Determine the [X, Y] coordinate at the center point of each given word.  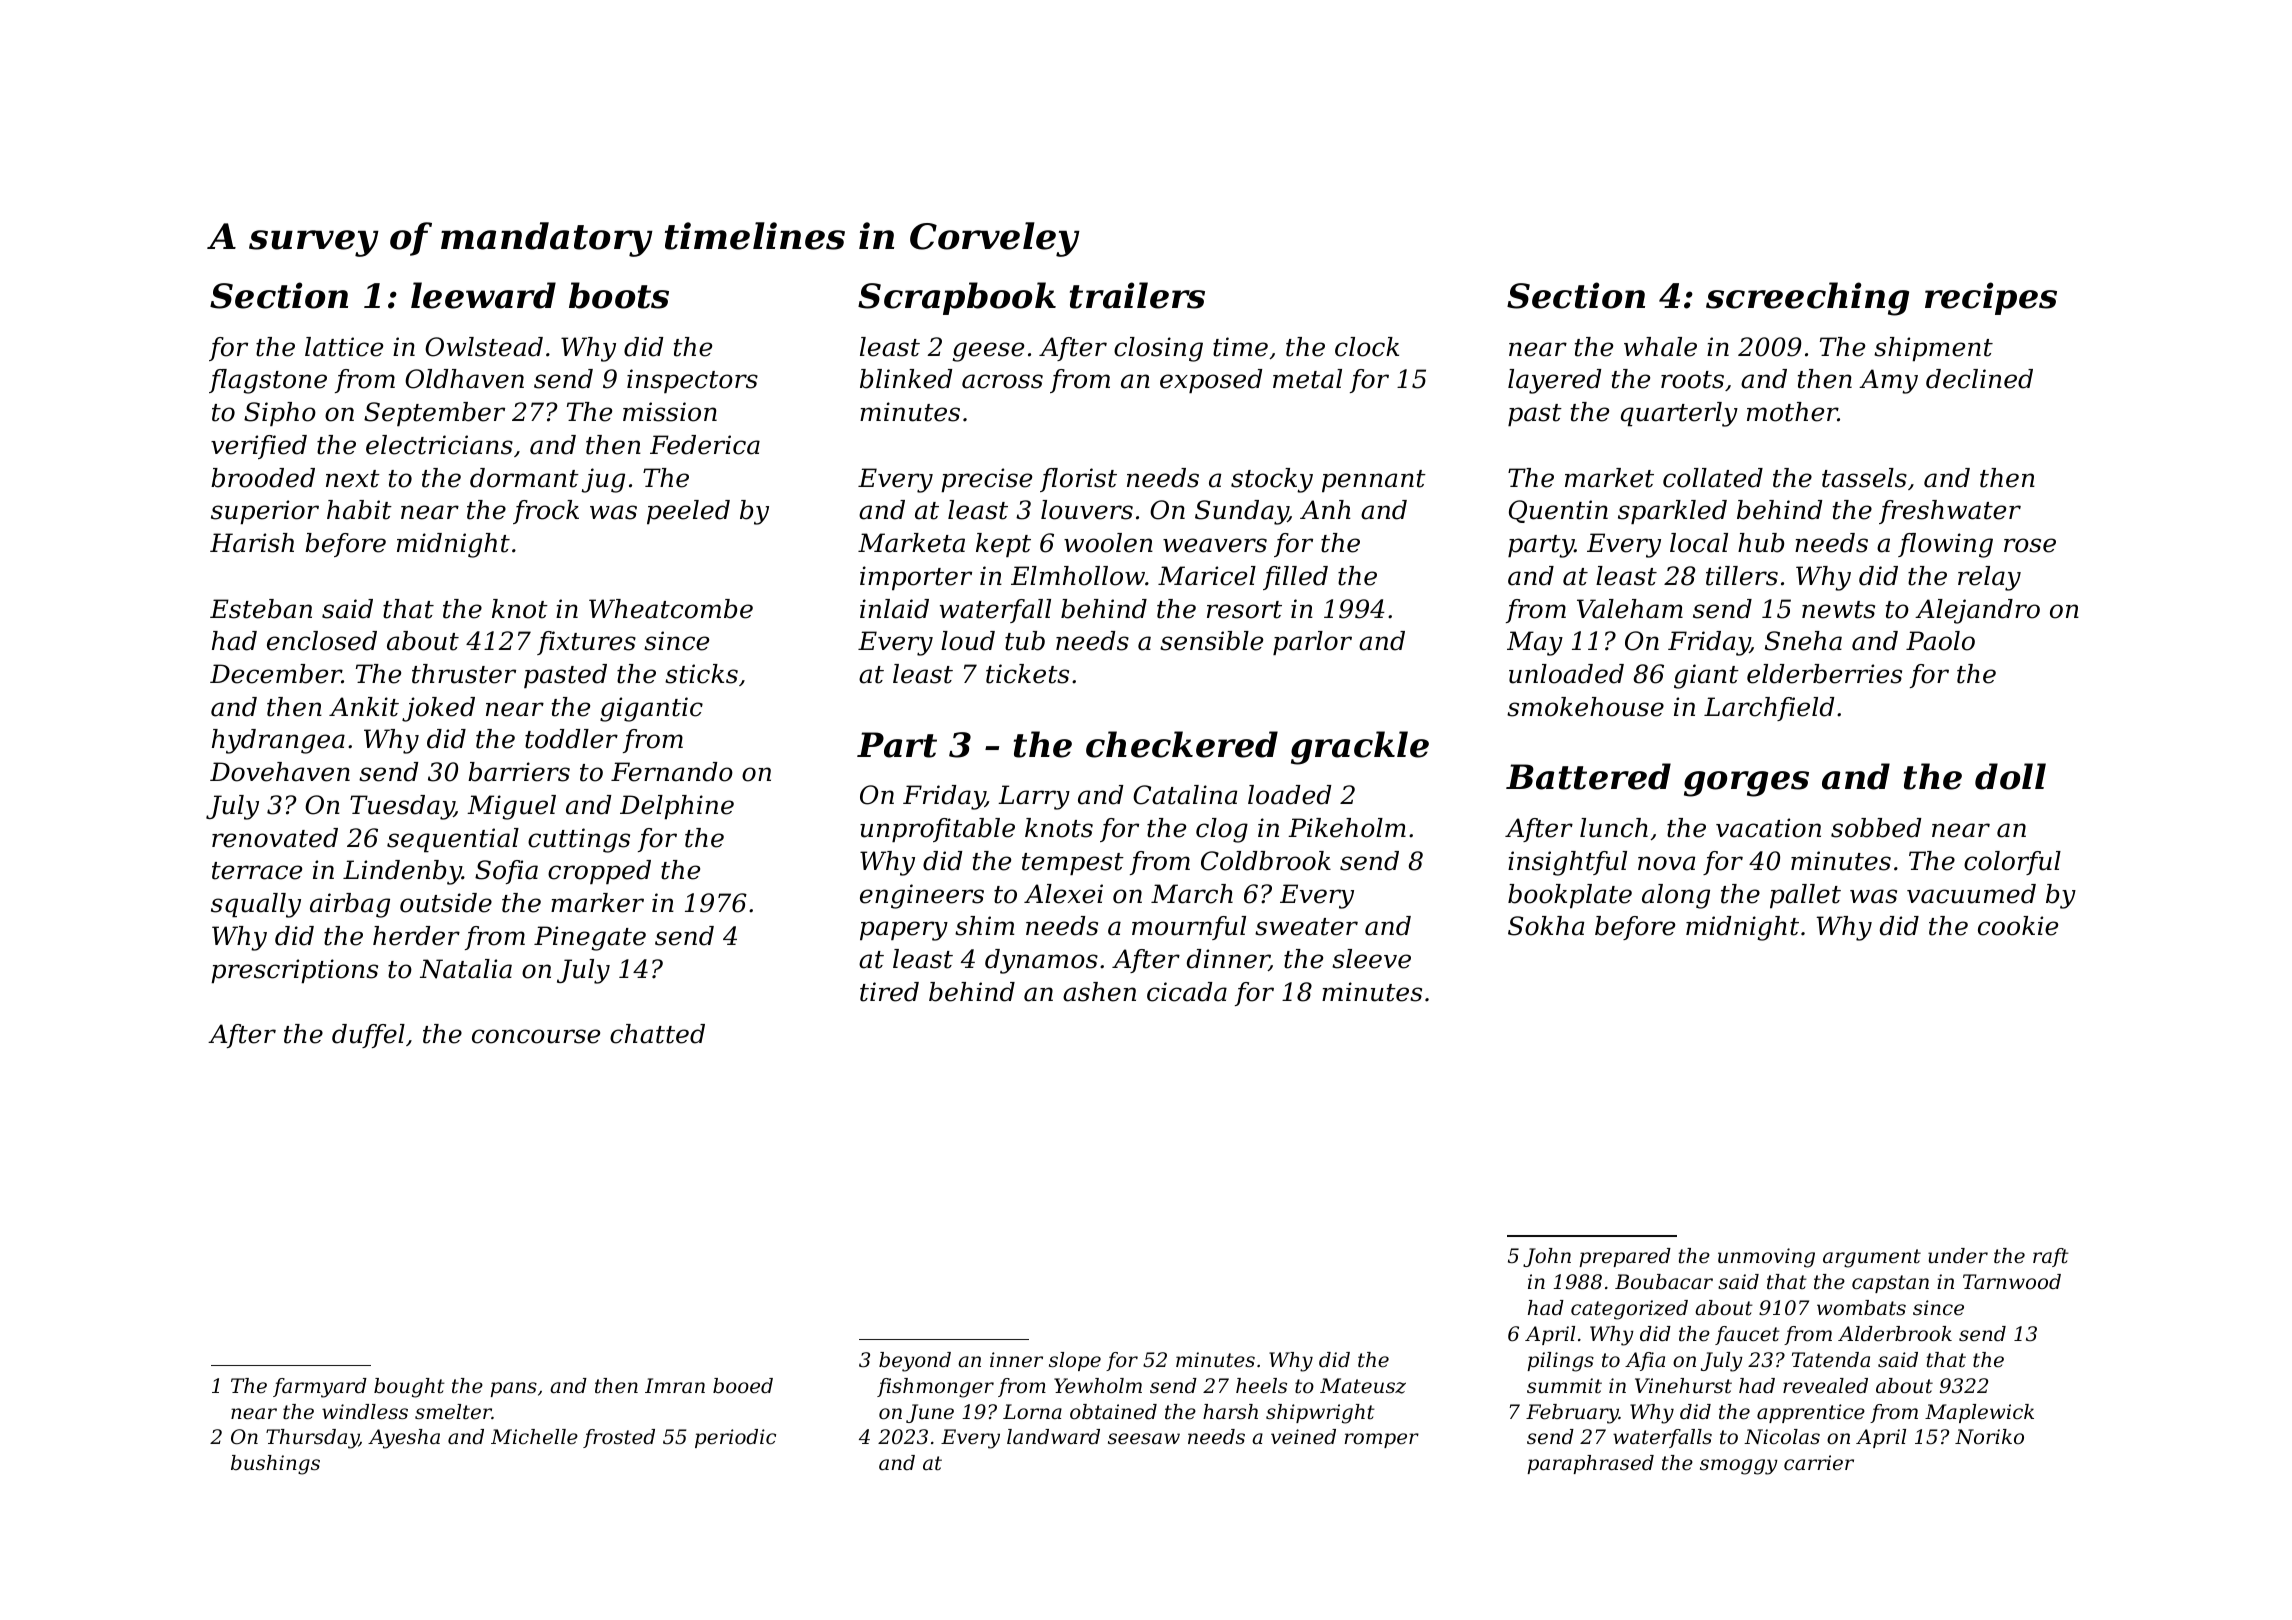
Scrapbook [957, 298]
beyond [915, 1362]
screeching [1807, 299]
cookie [2018, 926]
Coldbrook [1266, 861]
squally [256, 905]
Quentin [1558, 511]
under [1958, 1256]
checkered [1182, 744]
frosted [619, 1438]
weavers [1215, 545]
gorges [1746, 784]
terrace [257, 871]
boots [619, 295]
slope [1075, 1361]
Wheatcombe [671, 609]
